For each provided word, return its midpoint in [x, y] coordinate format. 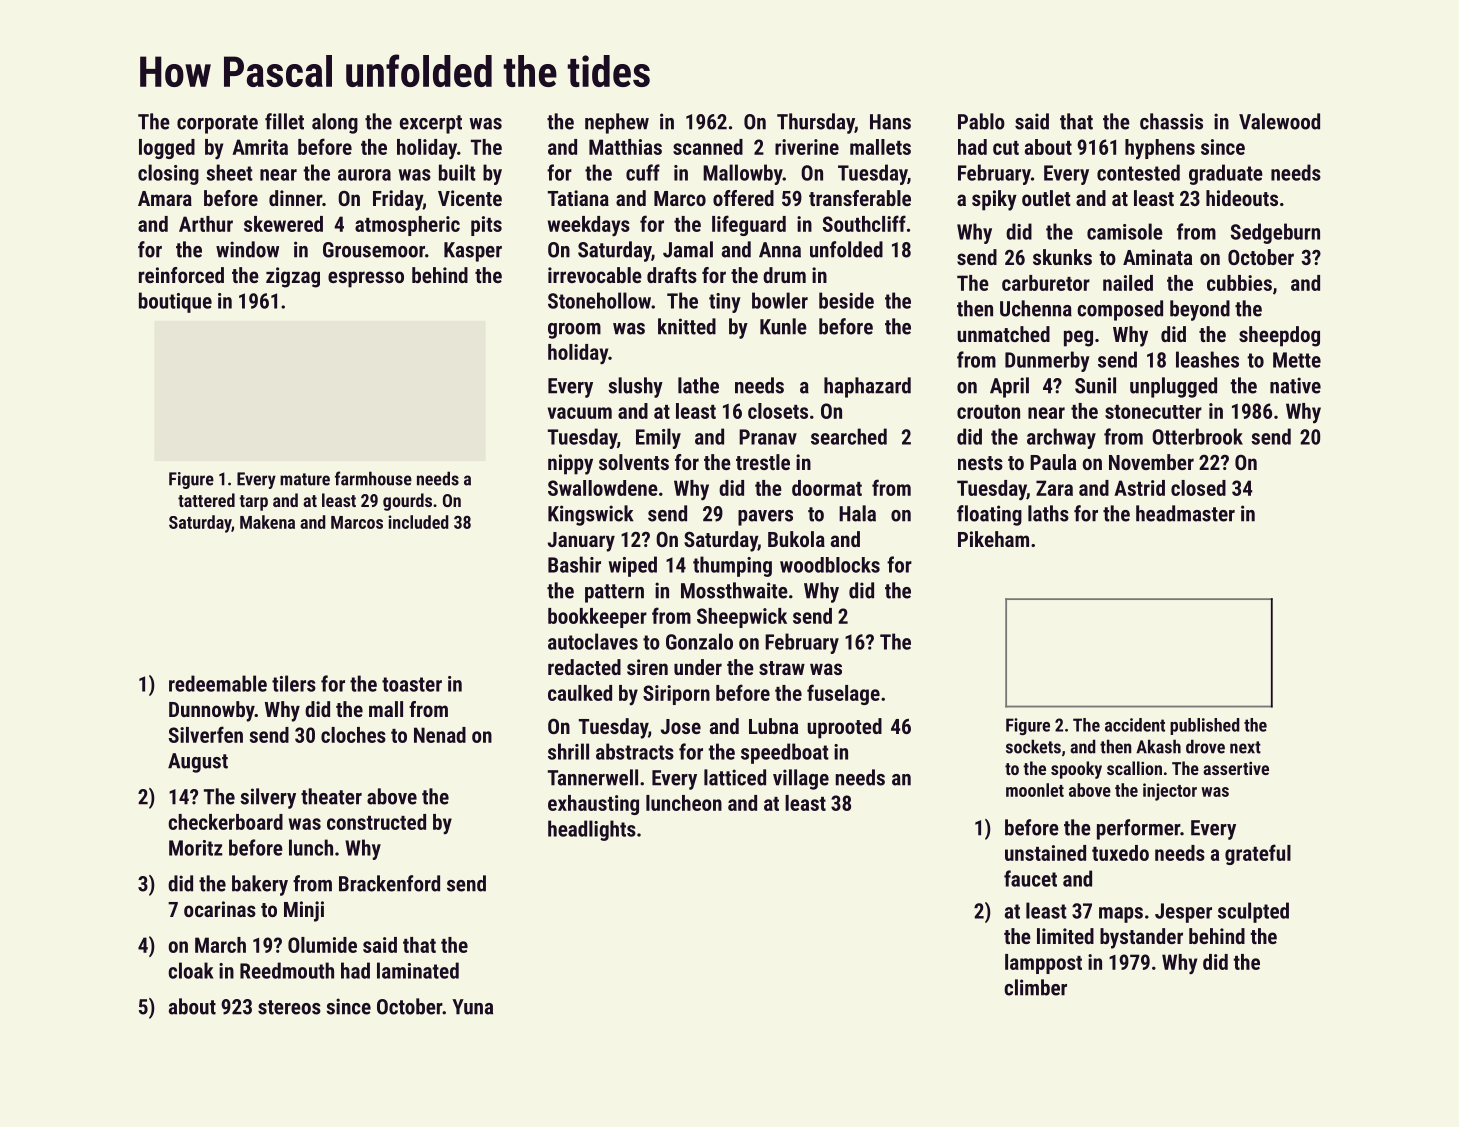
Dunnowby [212, 711]
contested [1138, 172]
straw [782, 668]
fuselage [843, 694]
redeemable [218, 683]
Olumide [322, 945]
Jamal [688, 249]
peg [1078, 338]
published [1205, 726]
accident [1135, 725]
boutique [175, 302]
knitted [687, 326]
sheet [229, 172]
